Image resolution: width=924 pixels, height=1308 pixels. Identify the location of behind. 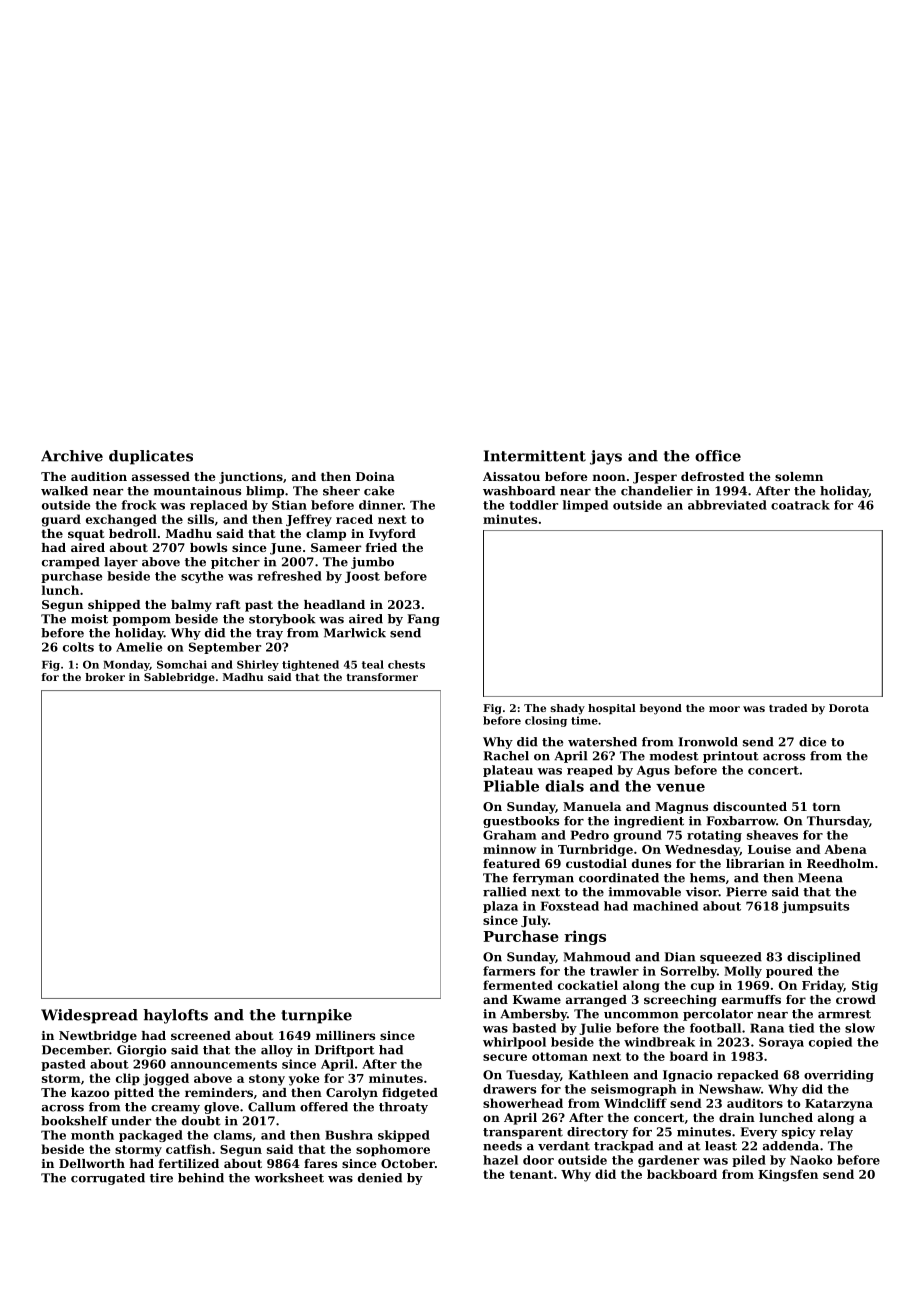
(201, 1178).
